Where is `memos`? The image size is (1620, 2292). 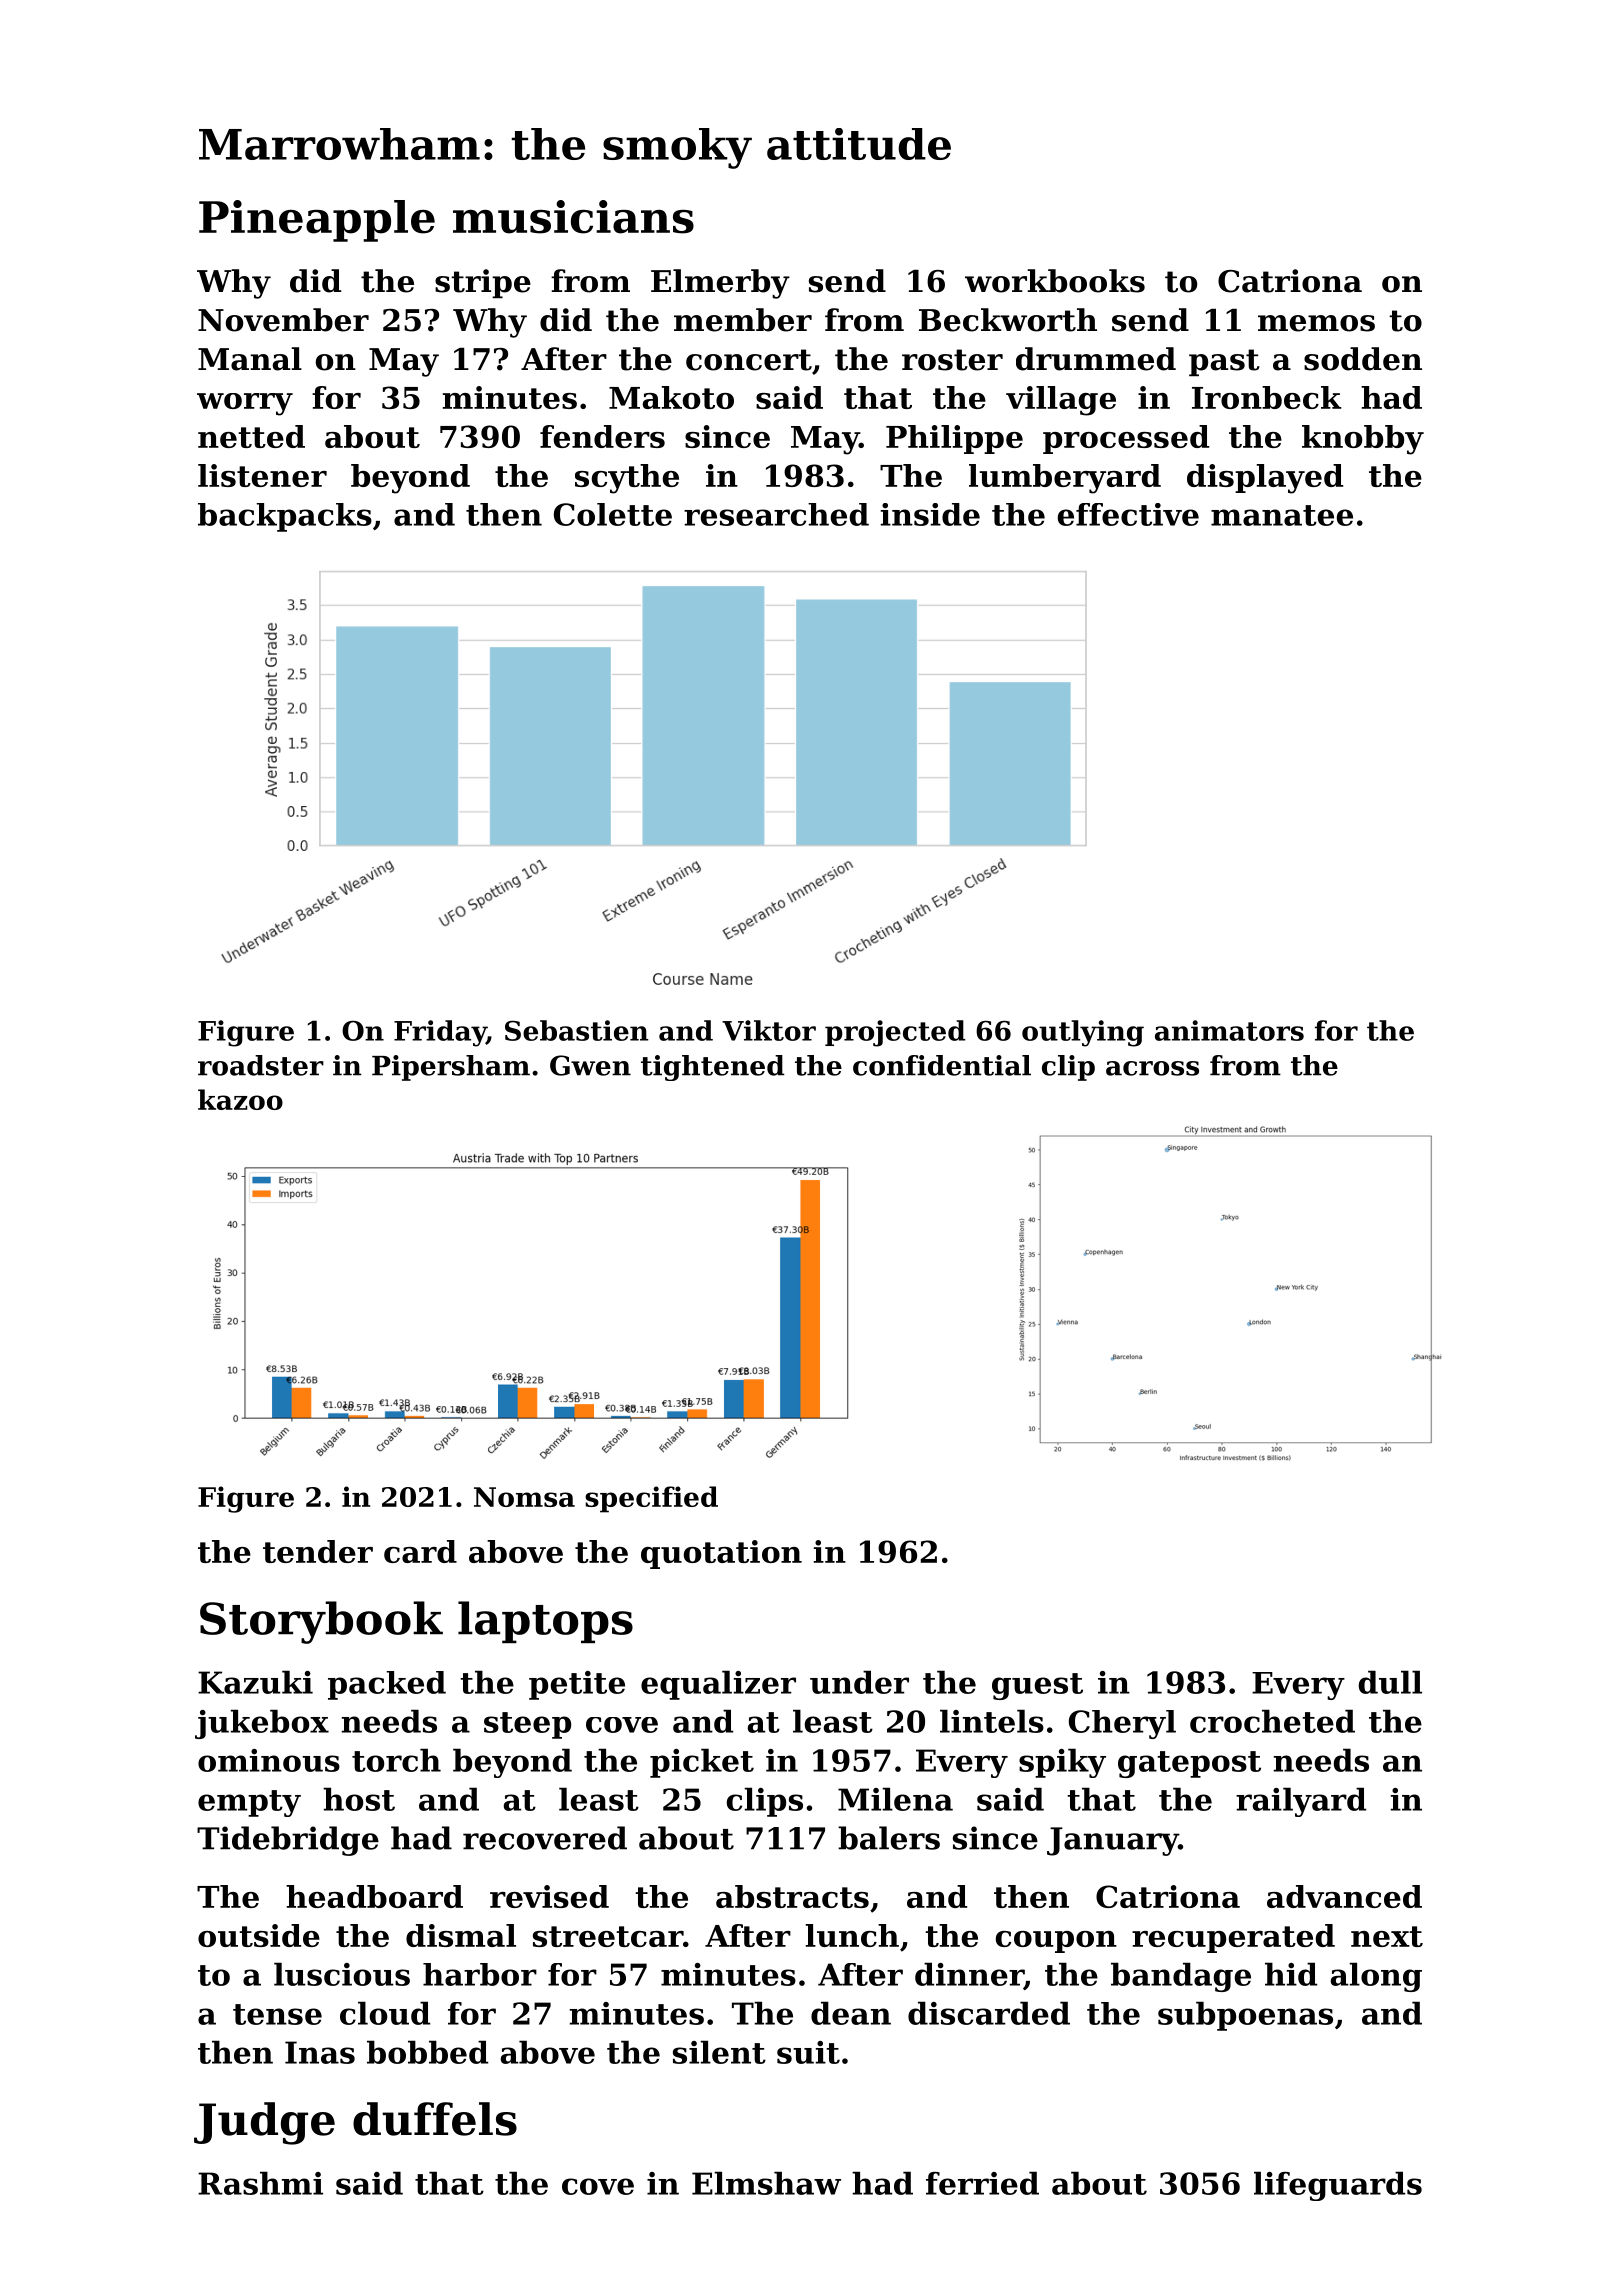 memos is located at coordinates (1316, 323).
